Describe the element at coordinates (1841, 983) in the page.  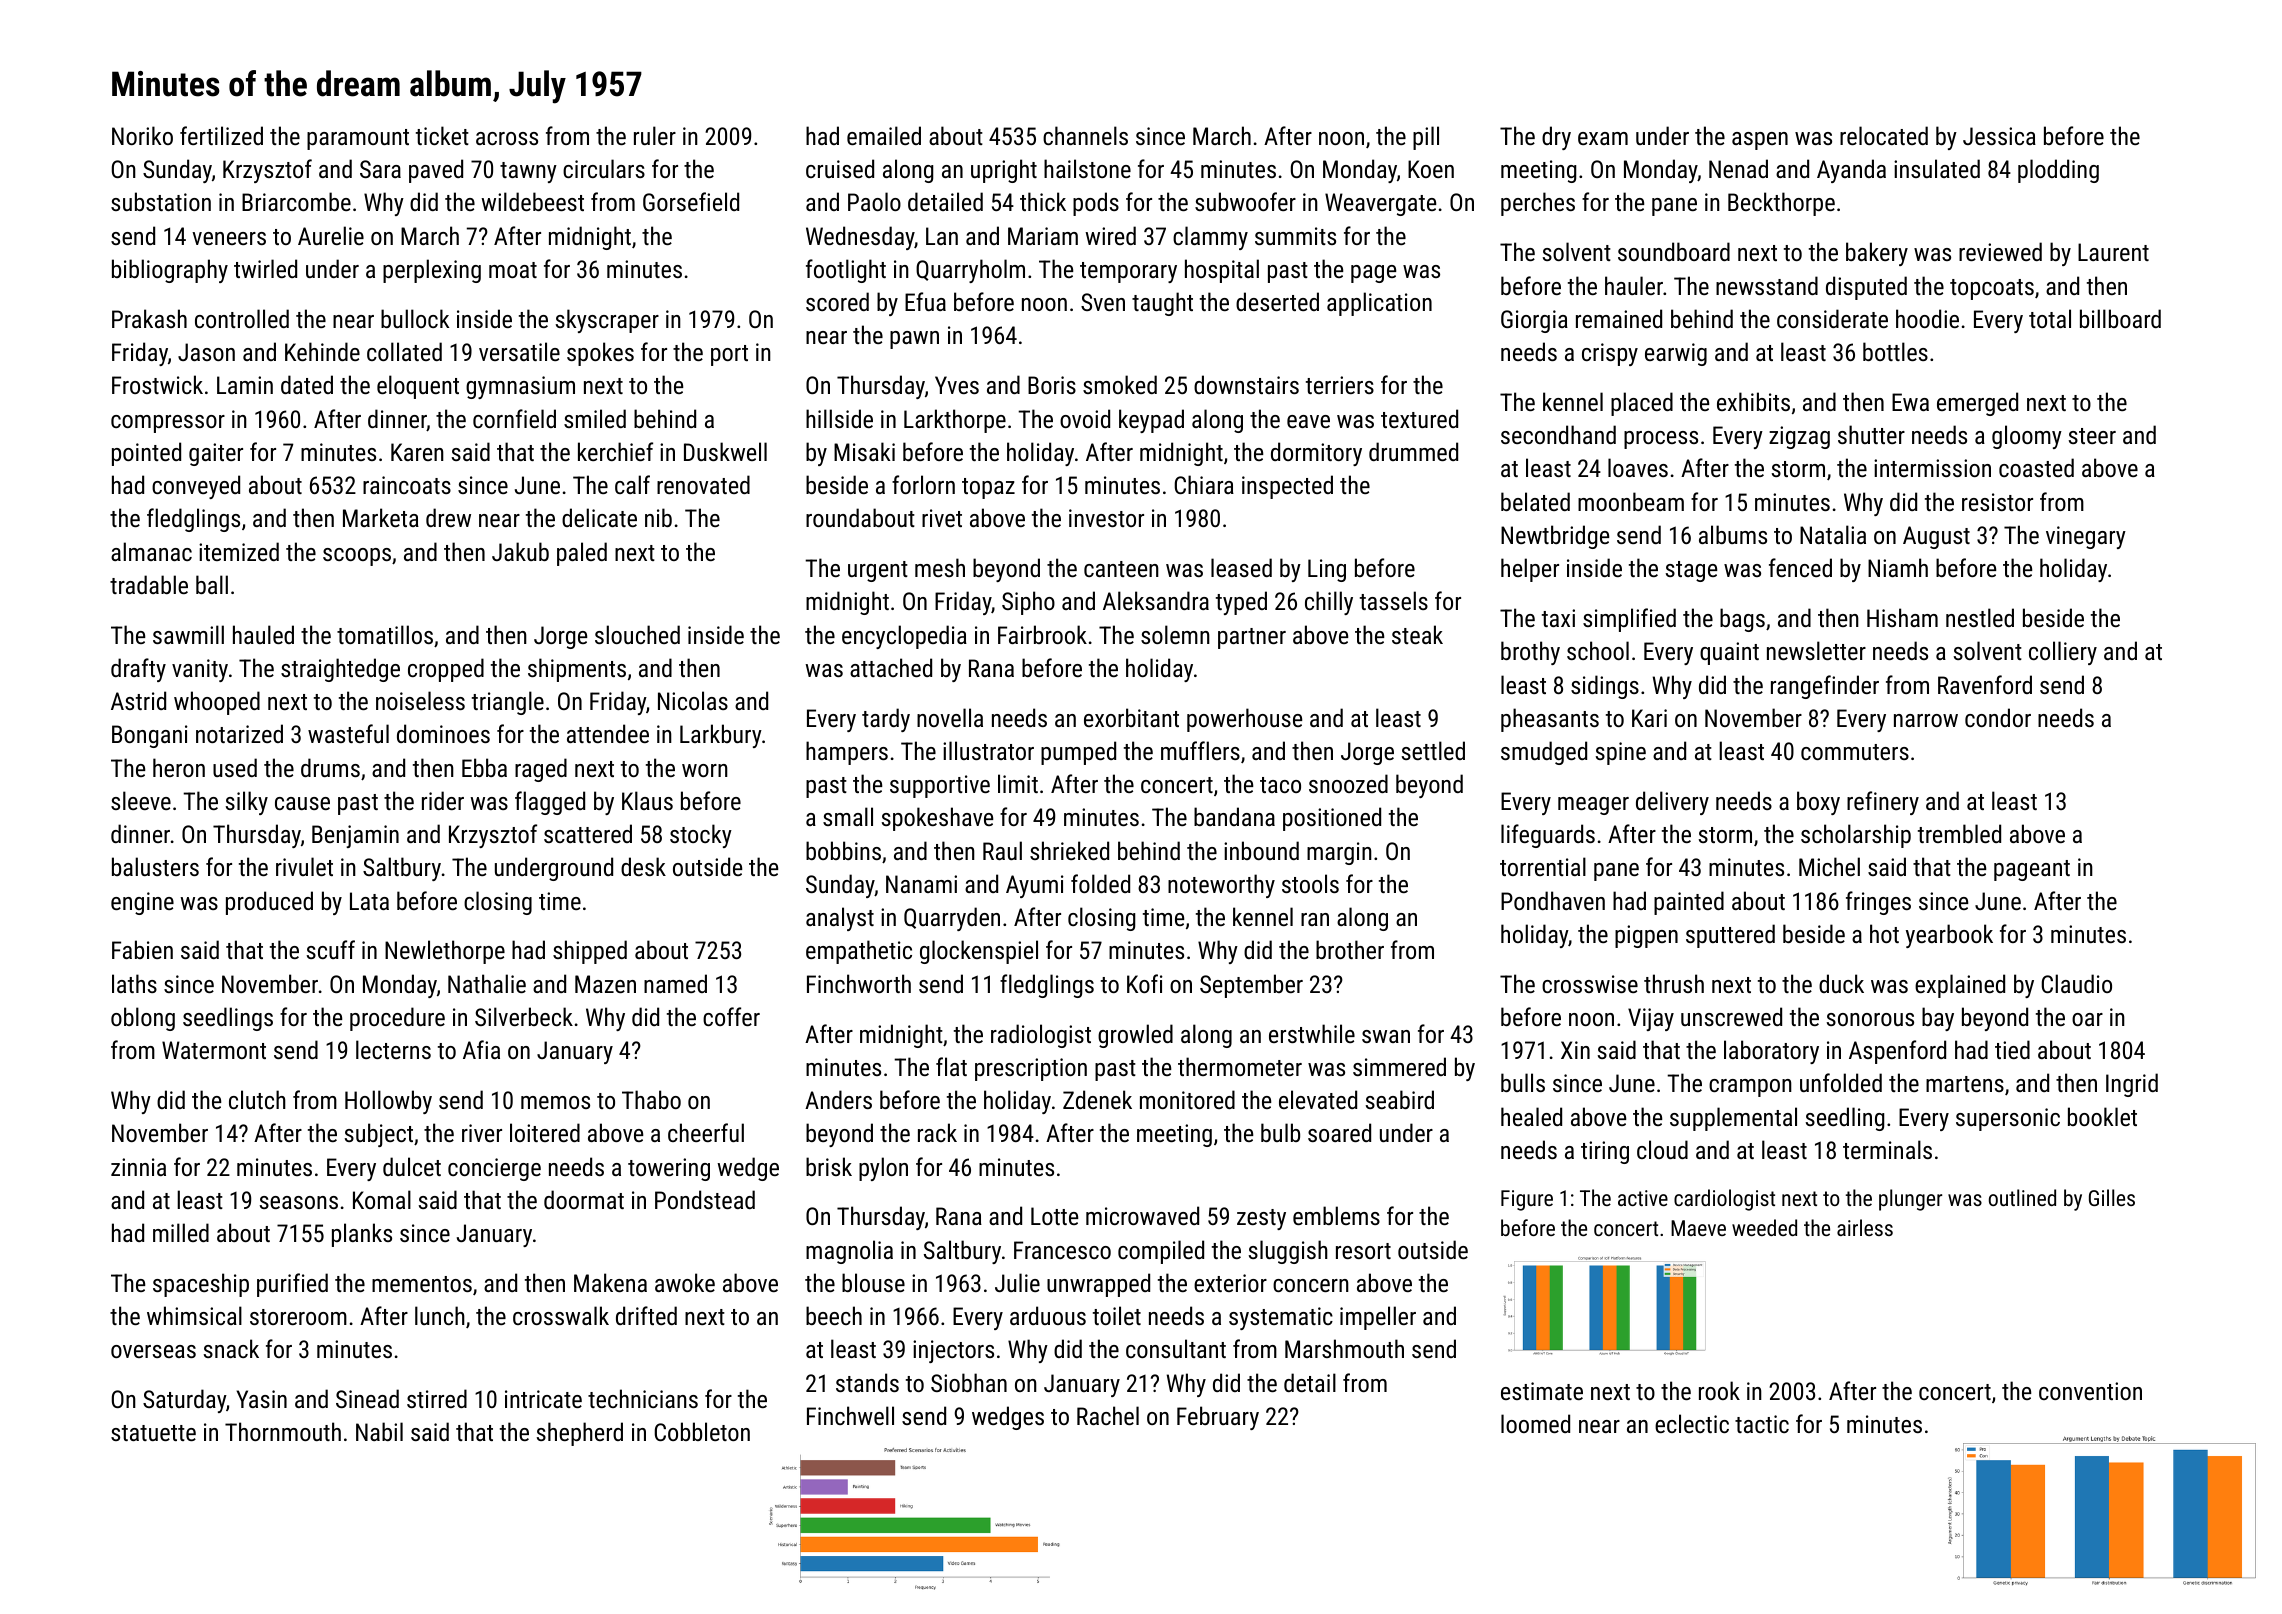
I see `duck` at that location.
